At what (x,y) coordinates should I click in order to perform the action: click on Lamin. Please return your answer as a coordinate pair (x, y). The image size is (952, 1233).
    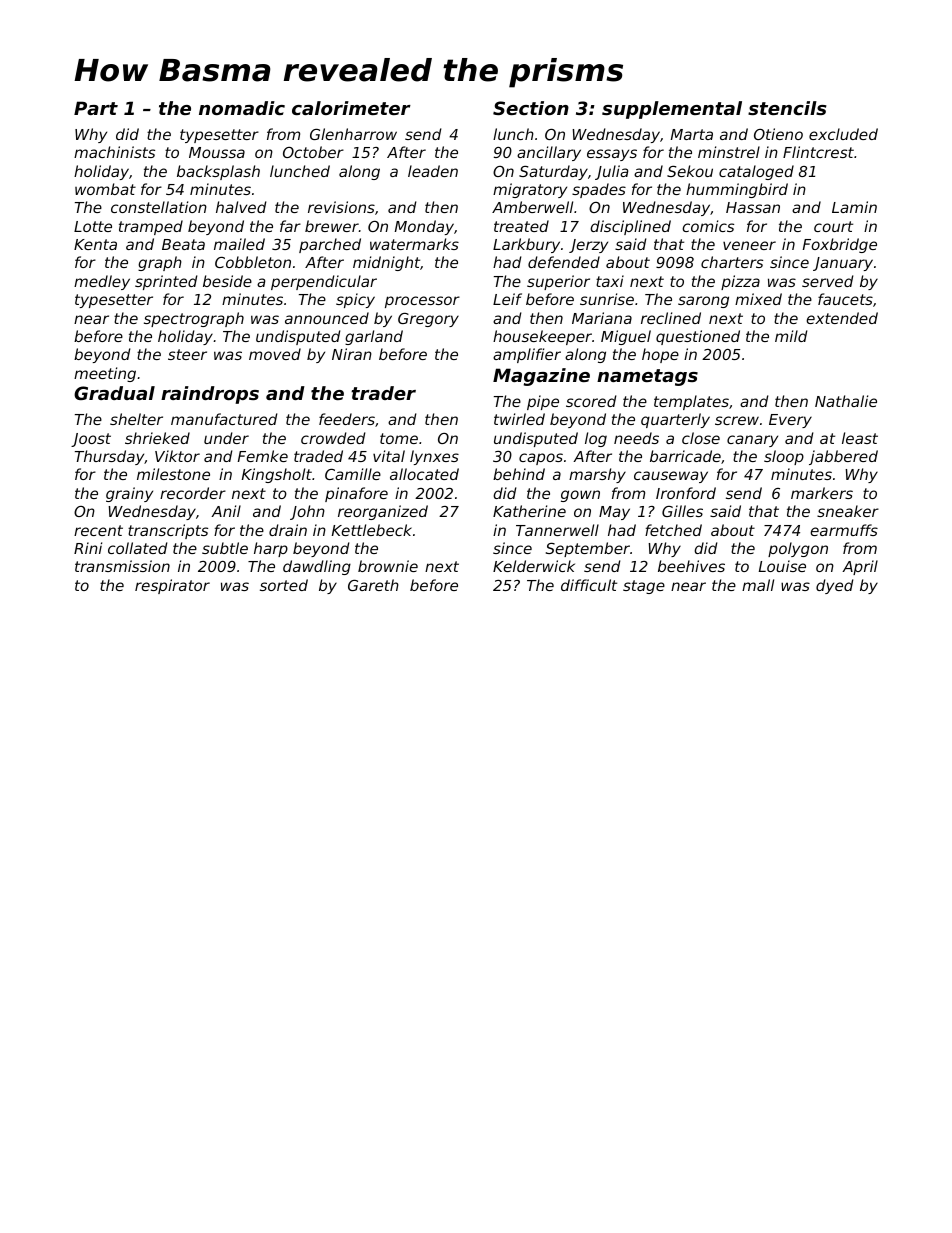
    Looking at the image, I should click on (854, 207).
